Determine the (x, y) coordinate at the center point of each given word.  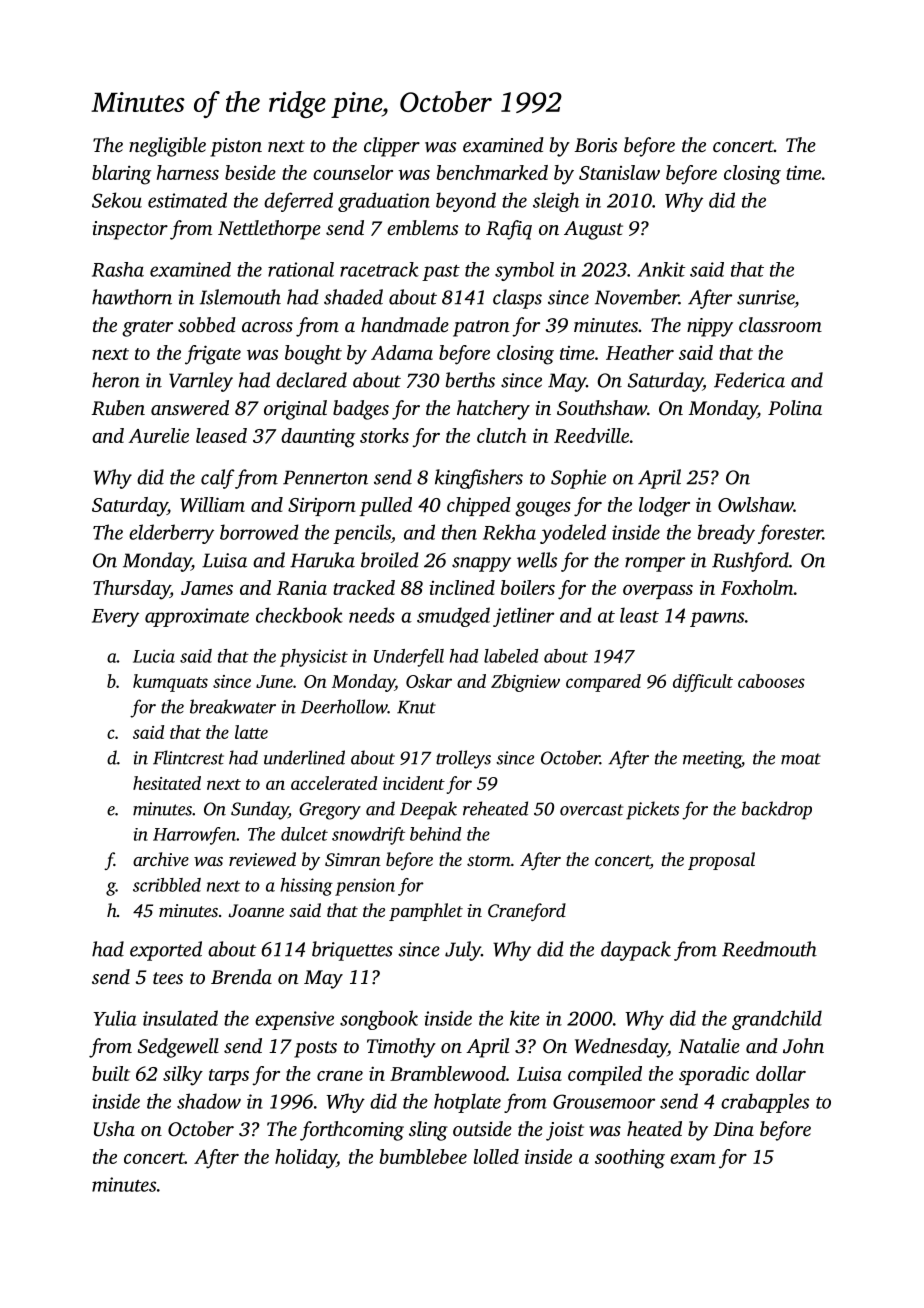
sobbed (207, 324)
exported (166, 951)
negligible (167, 147)
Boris (595, 145)
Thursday (131, 590)
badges (361, 410)
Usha (114, 1129)
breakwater (233, 706)
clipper (392, 147)
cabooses (771, 681)
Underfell (409, 658)
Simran (353, 860)
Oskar (429, 681)
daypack (636, 951)
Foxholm (757, 587)
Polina (795, 407)
